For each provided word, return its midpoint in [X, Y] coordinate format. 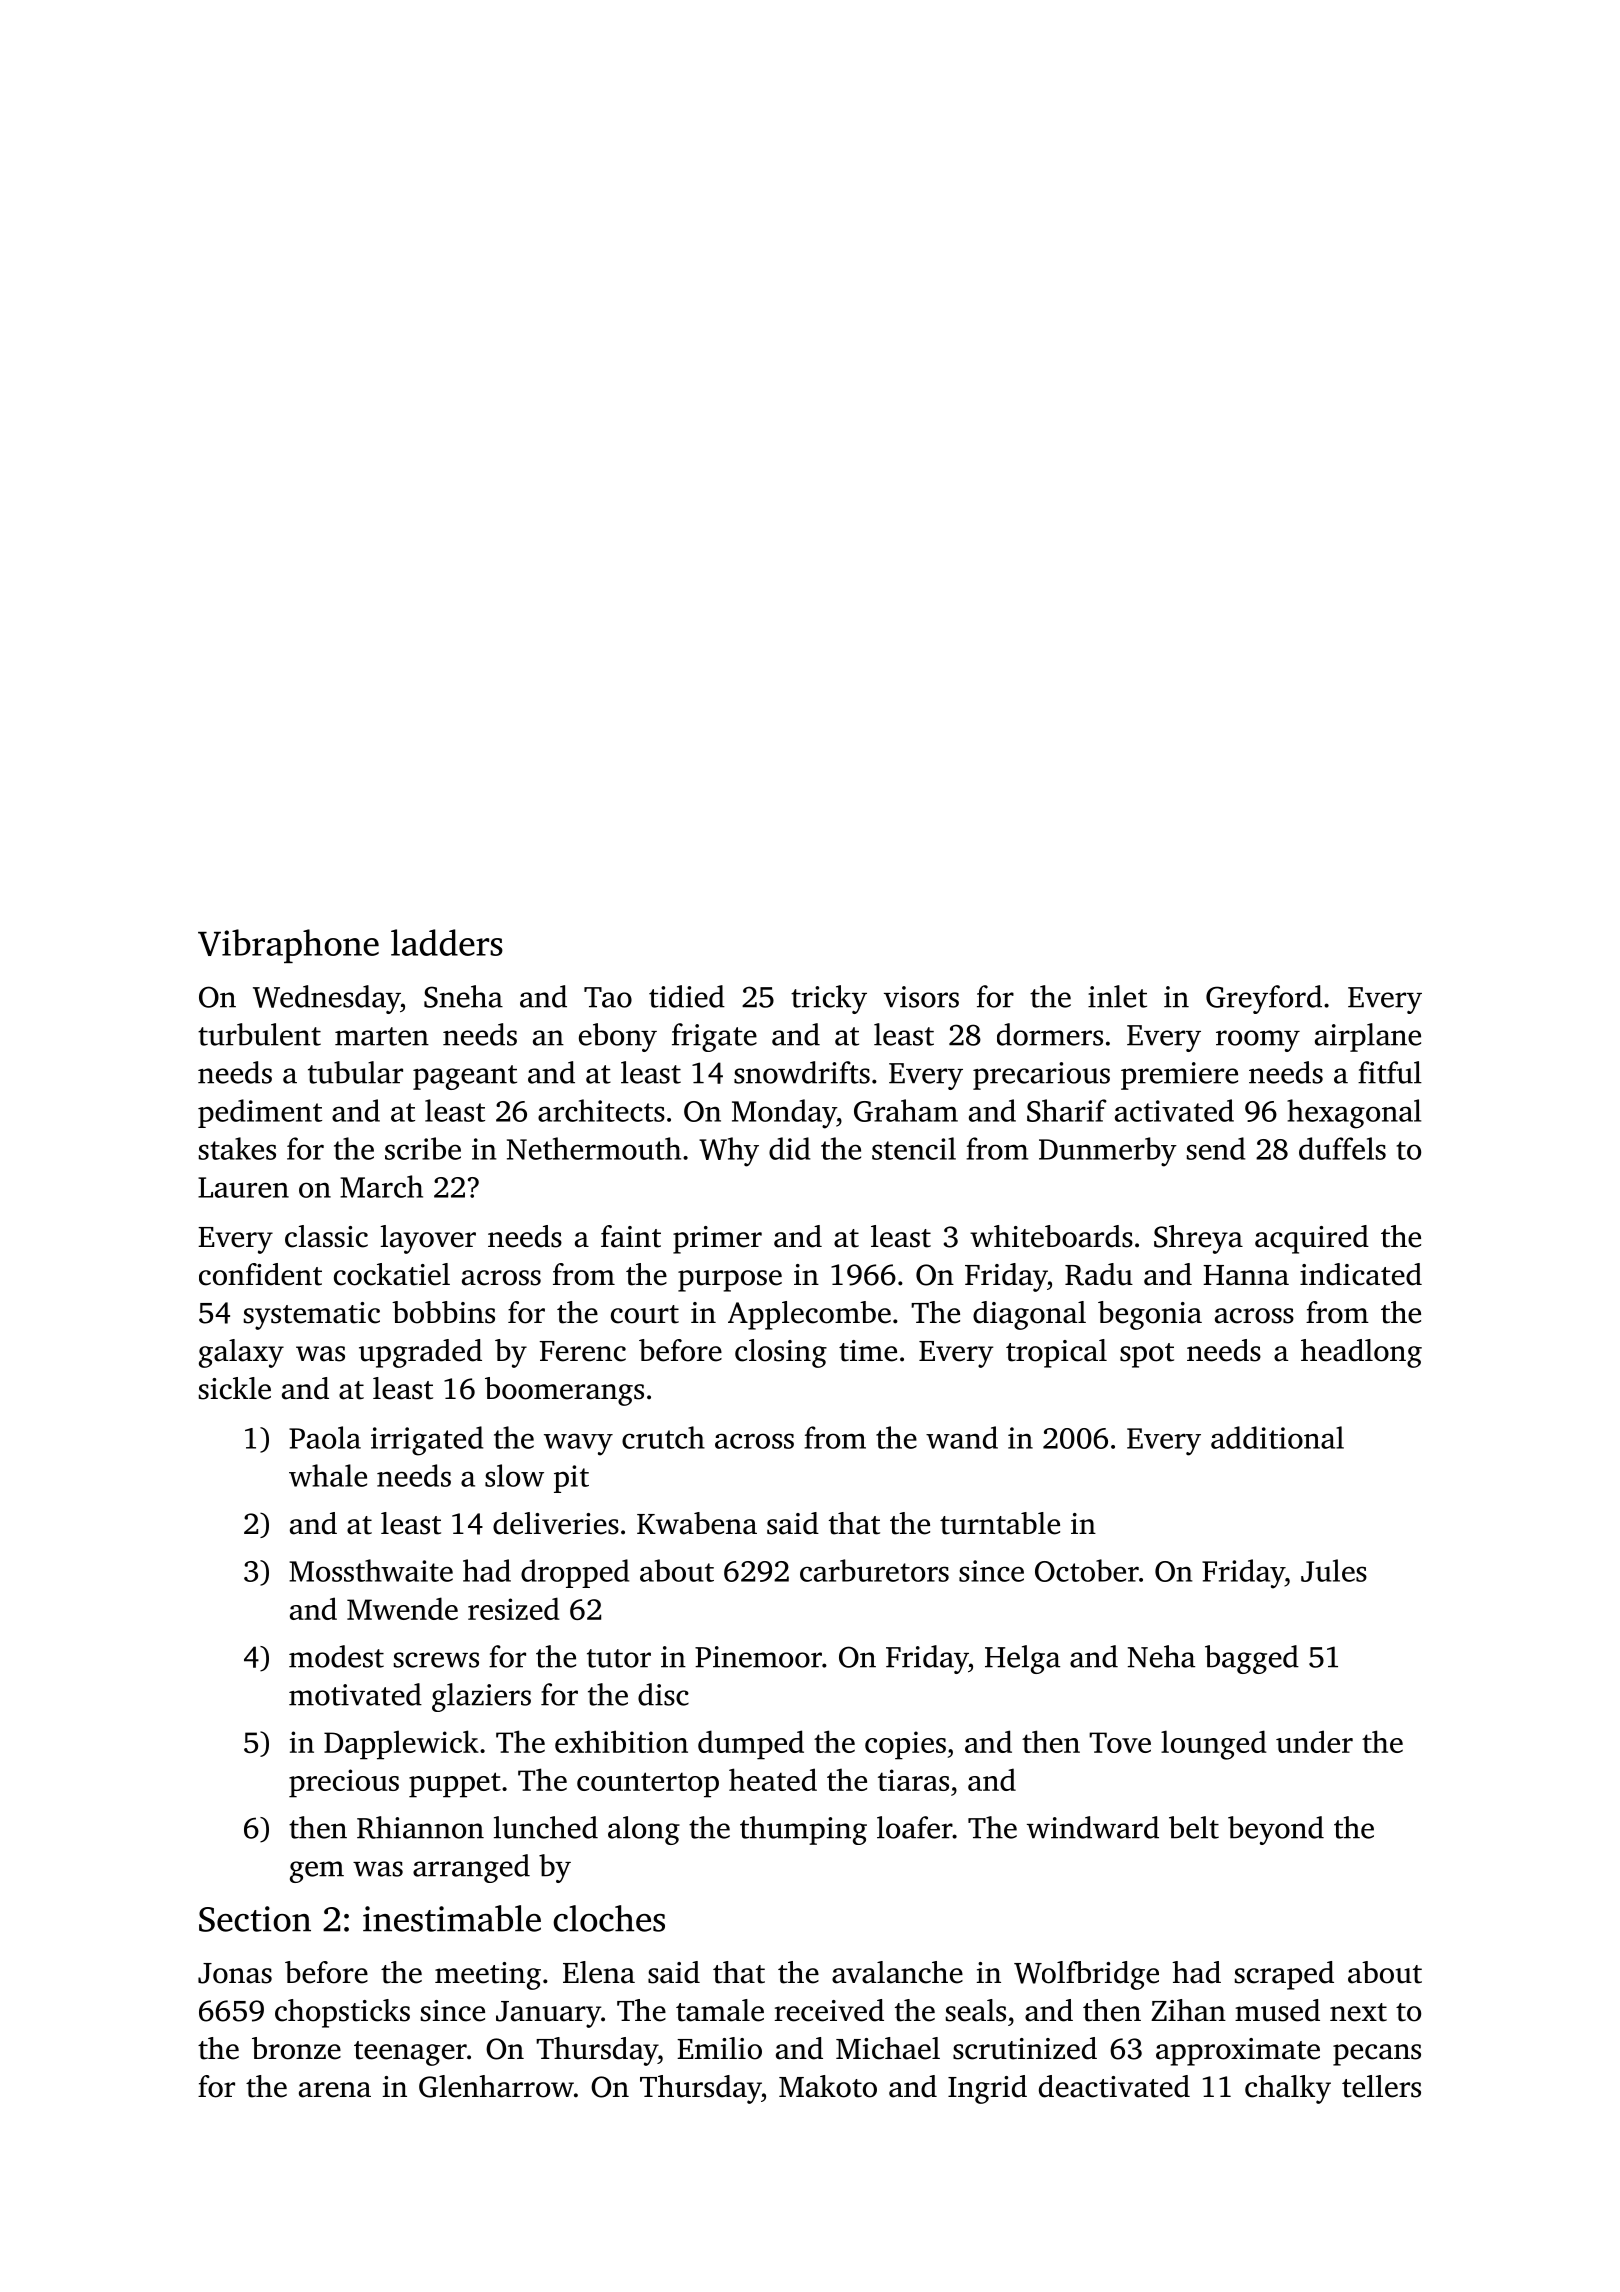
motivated [355, 1694]
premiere [1179, 1076]
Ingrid [987, 2089]
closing [781, 1353]
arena [335, 2090]
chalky [1288, 2089]
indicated [1361, 1274]
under [1314, 1741]
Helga [1022, 1659]
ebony [618, 1037]
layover [428, 1239]
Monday [784, 1114]
